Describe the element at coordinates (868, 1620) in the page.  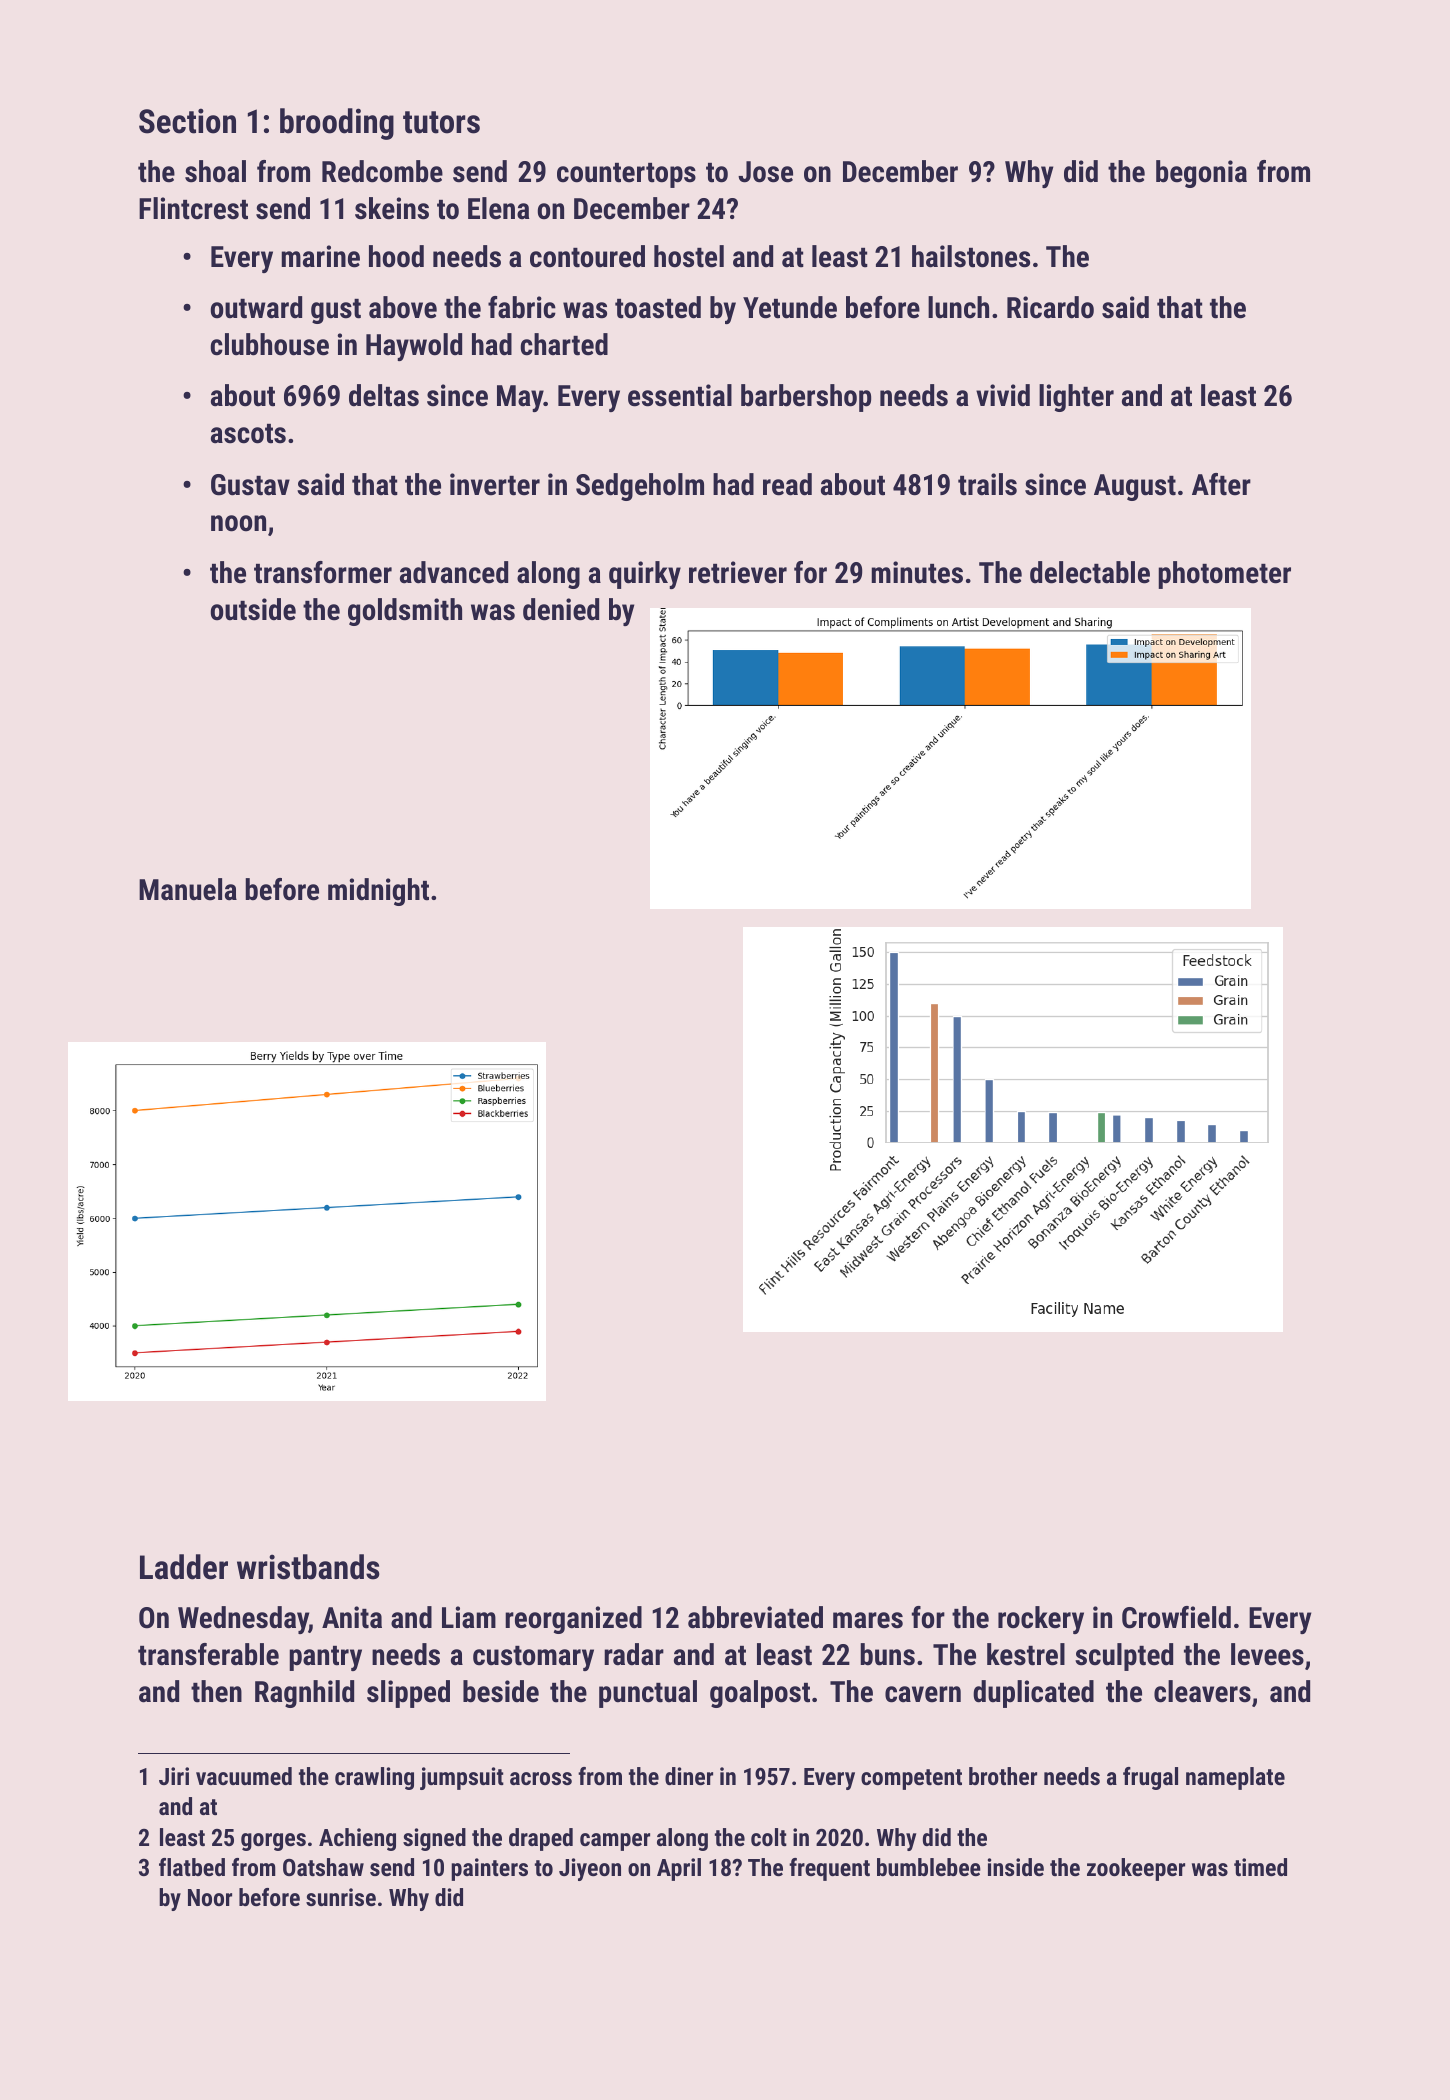
I see `mares` at that location.
